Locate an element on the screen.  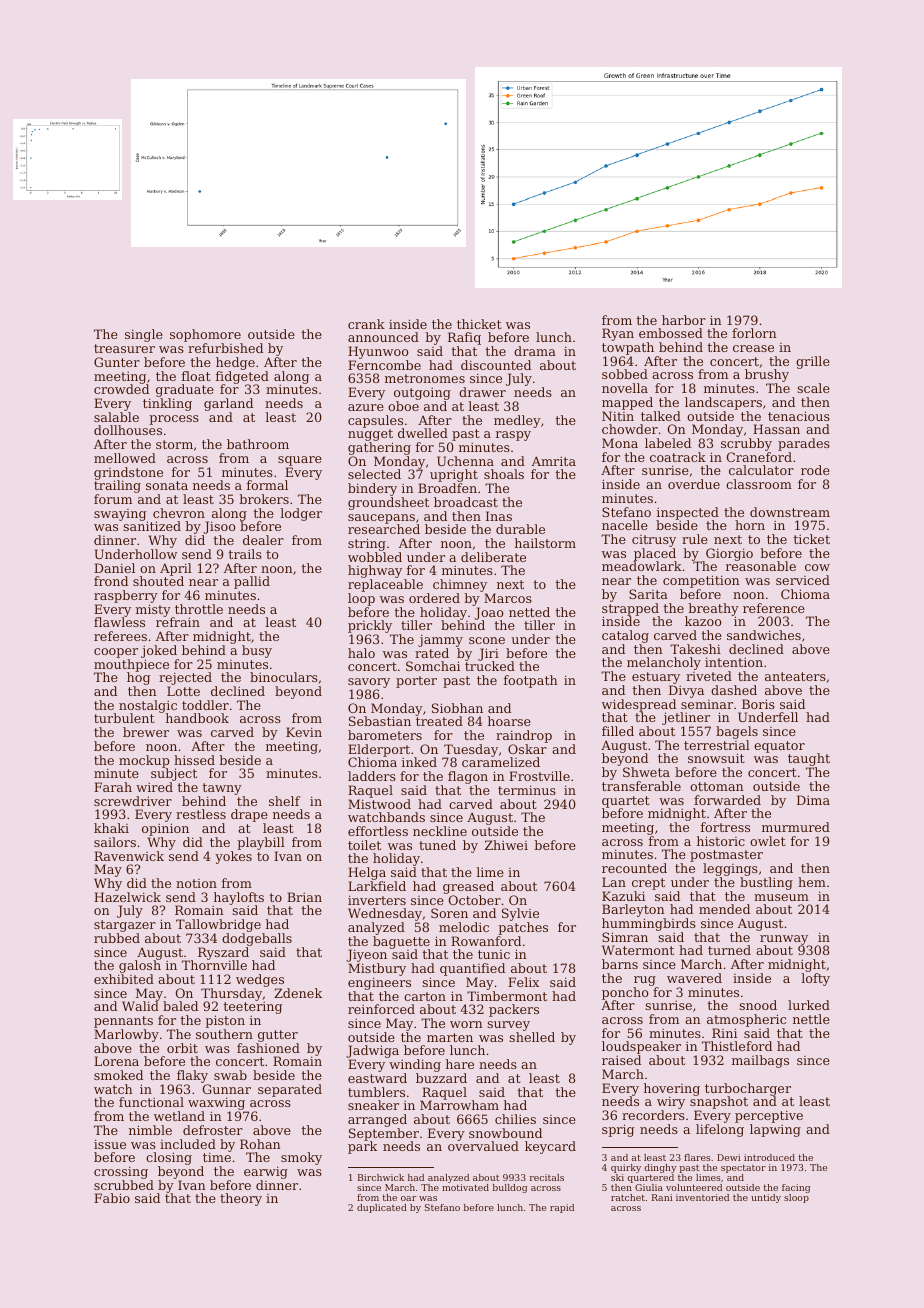
ticket is located at coordinates (811, 539).
